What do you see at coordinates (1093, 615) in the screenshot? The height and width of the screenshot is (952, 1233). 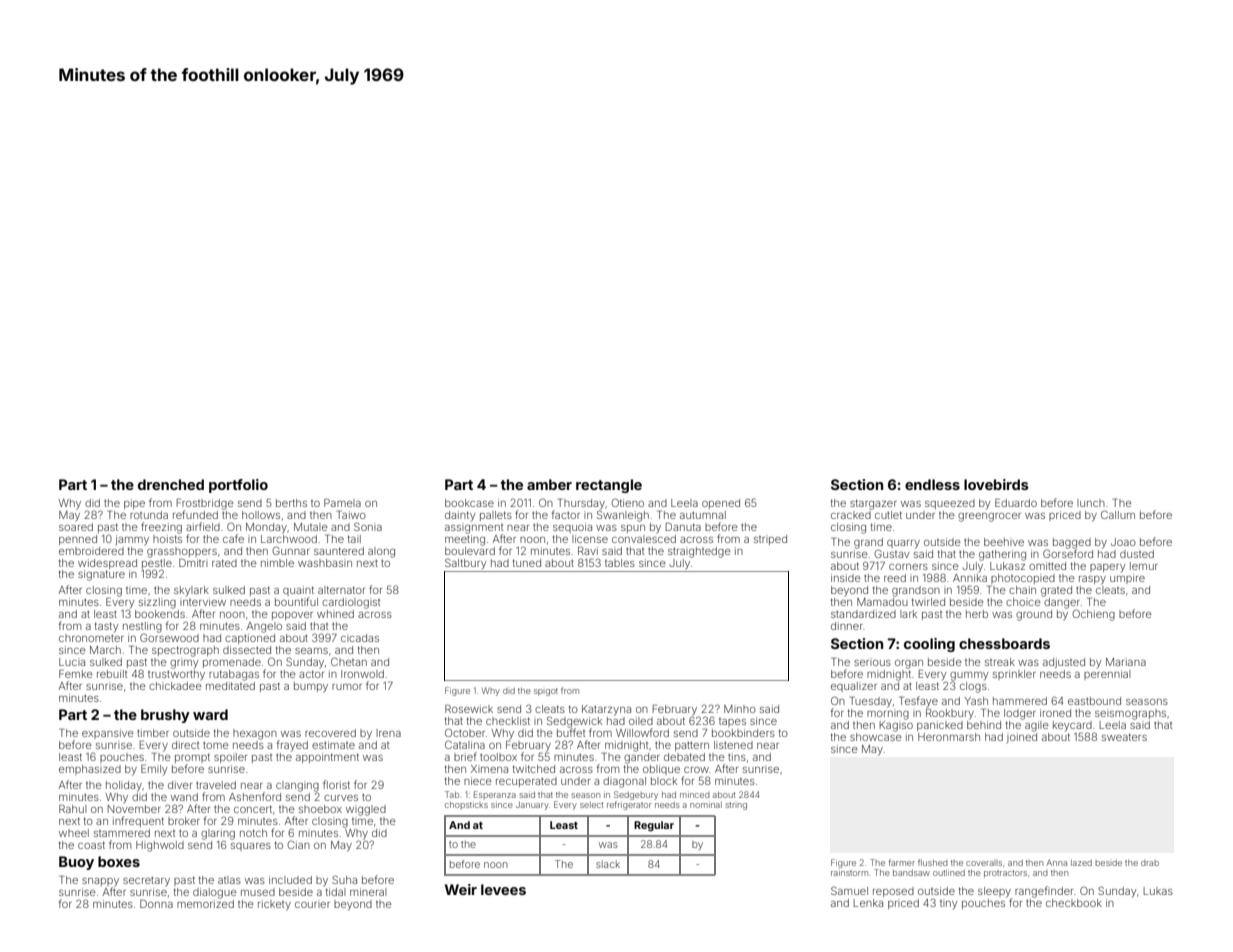 I see `Ochieng` at bounding box center [1093, 615].
